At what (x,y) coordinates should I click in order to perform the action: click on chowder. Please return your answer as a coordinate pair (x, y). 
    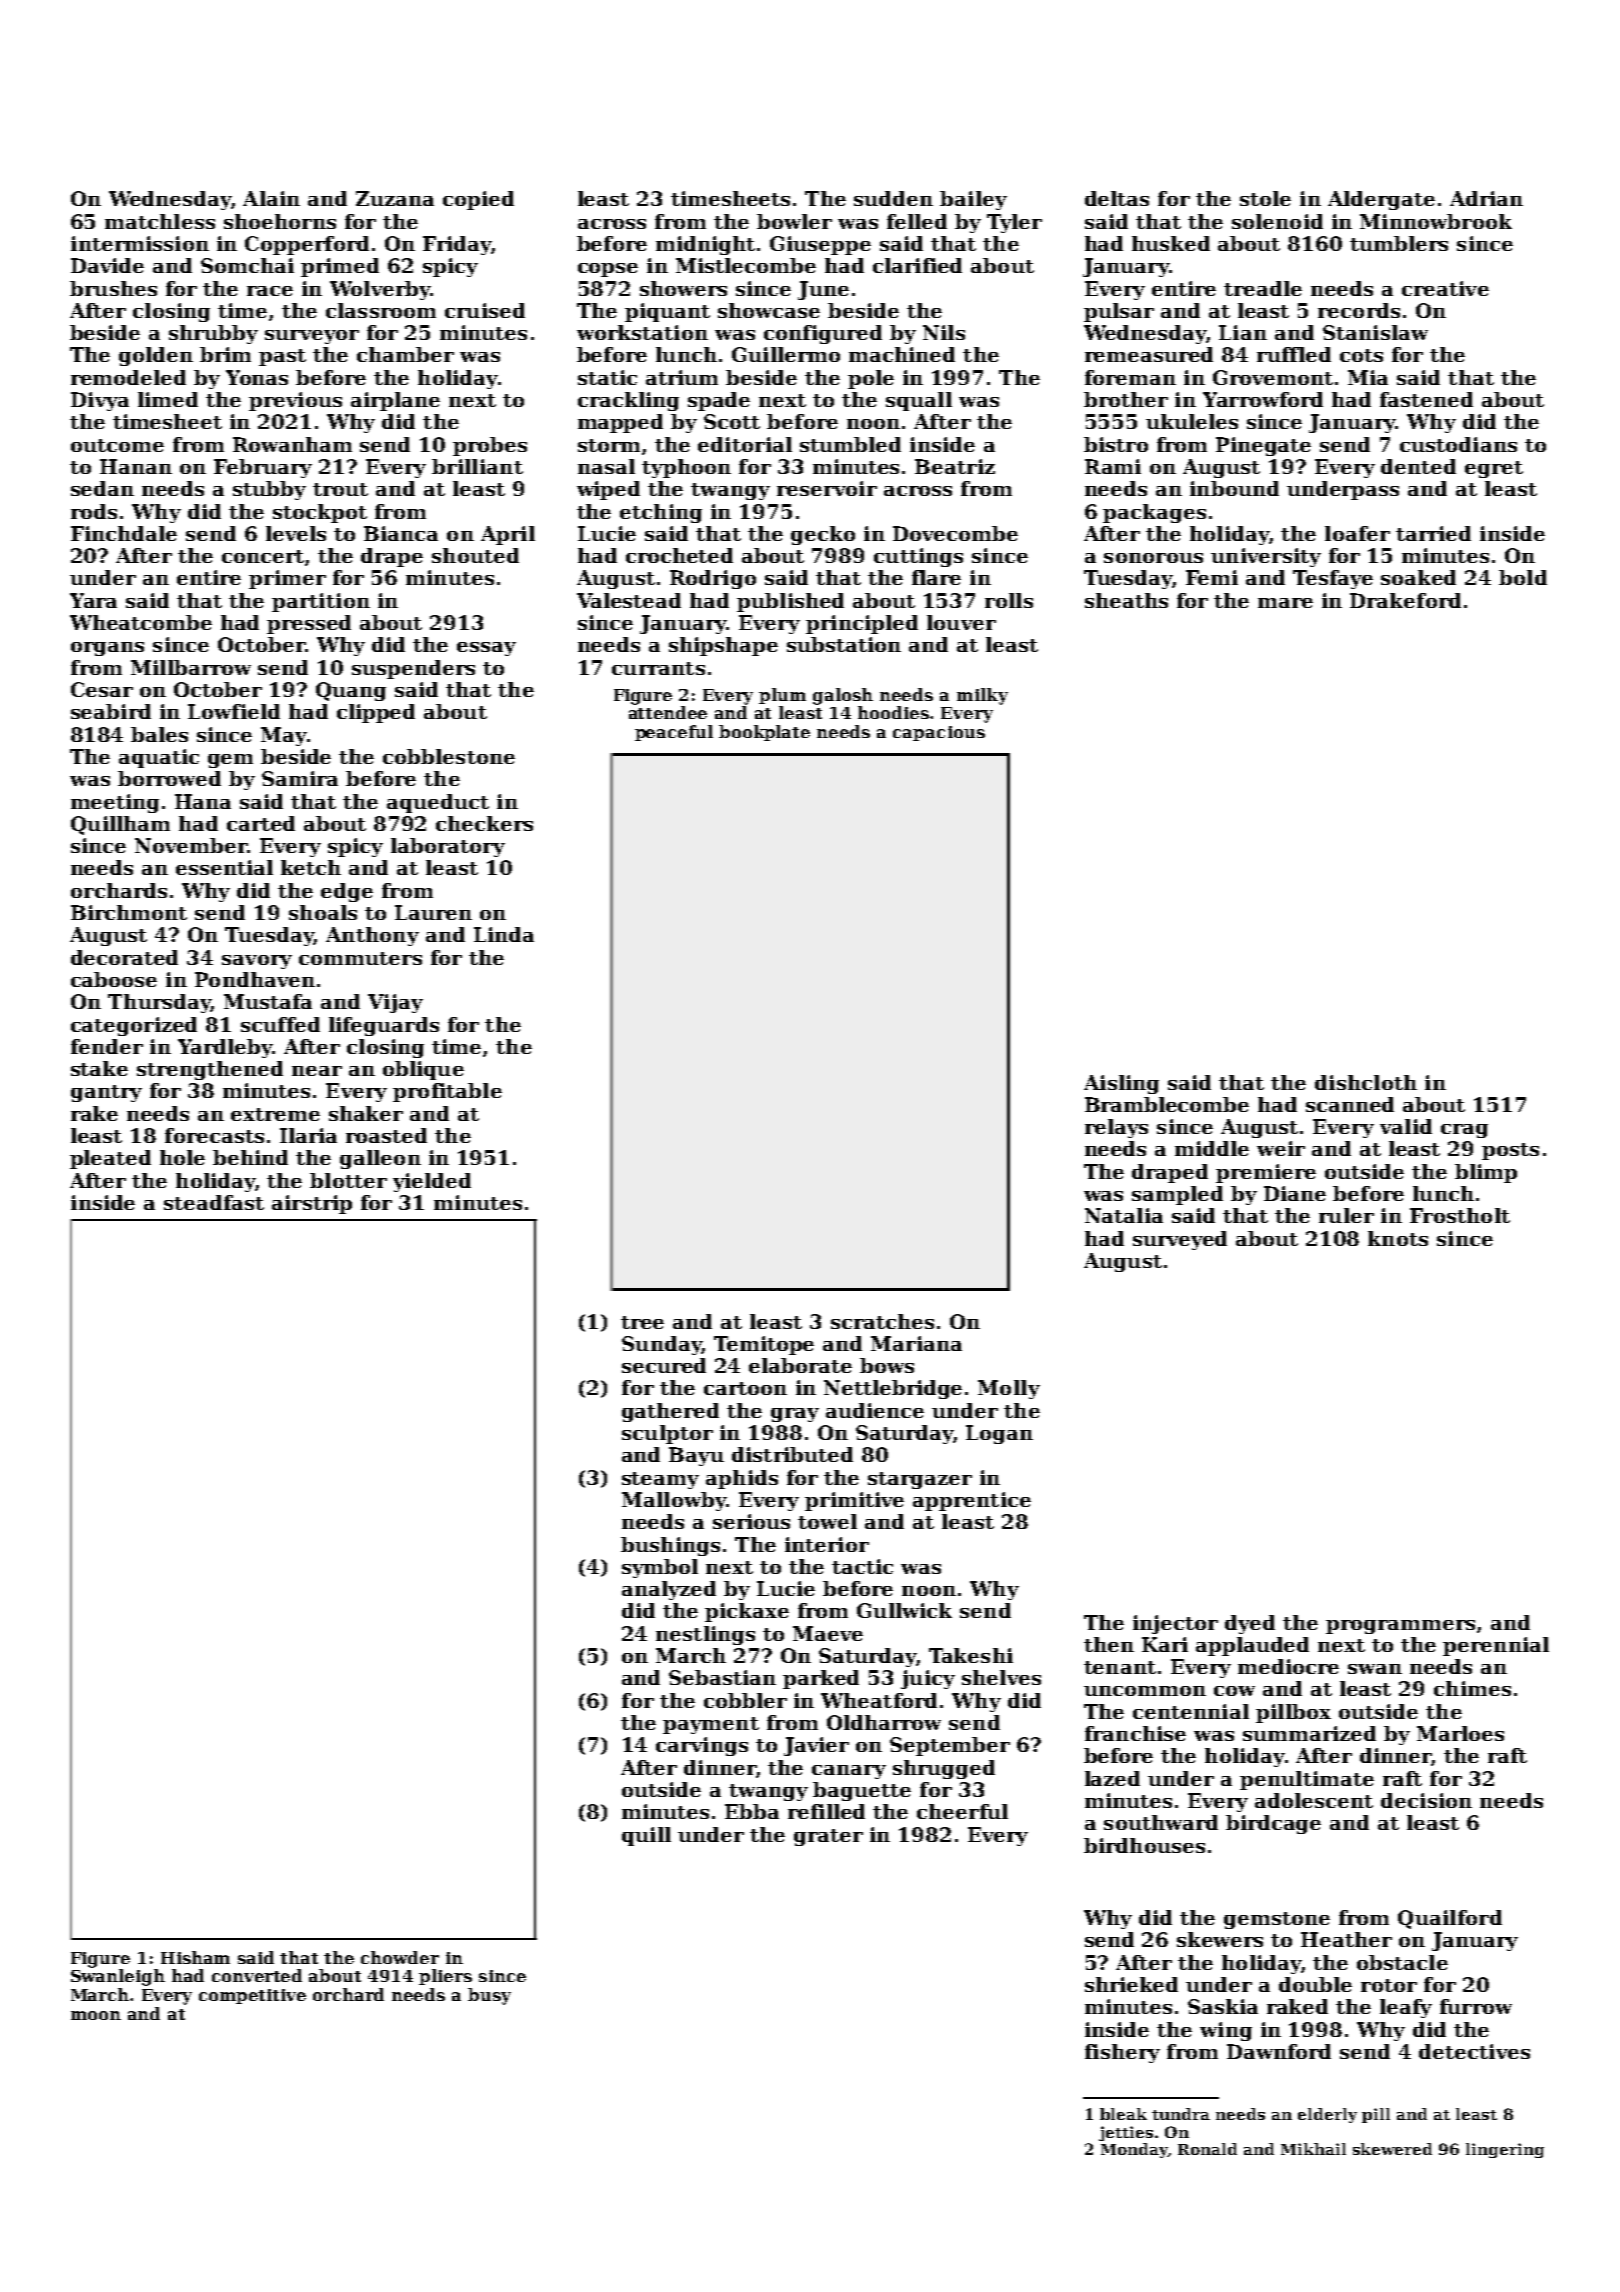
    Looking at the image, I should click on (400, 1957).
